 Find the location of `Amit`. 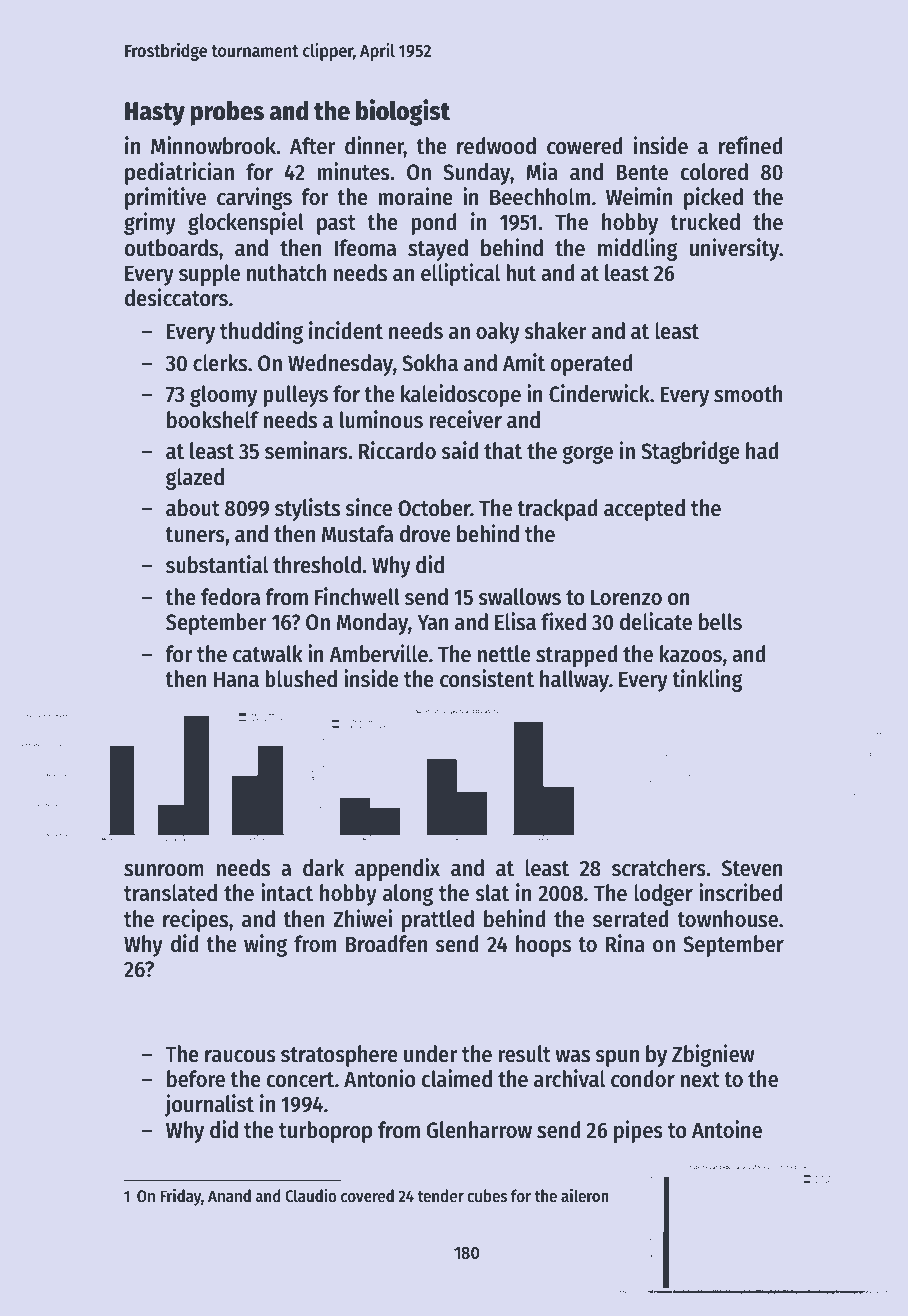

Amit is located at coordinates (524, 362).
